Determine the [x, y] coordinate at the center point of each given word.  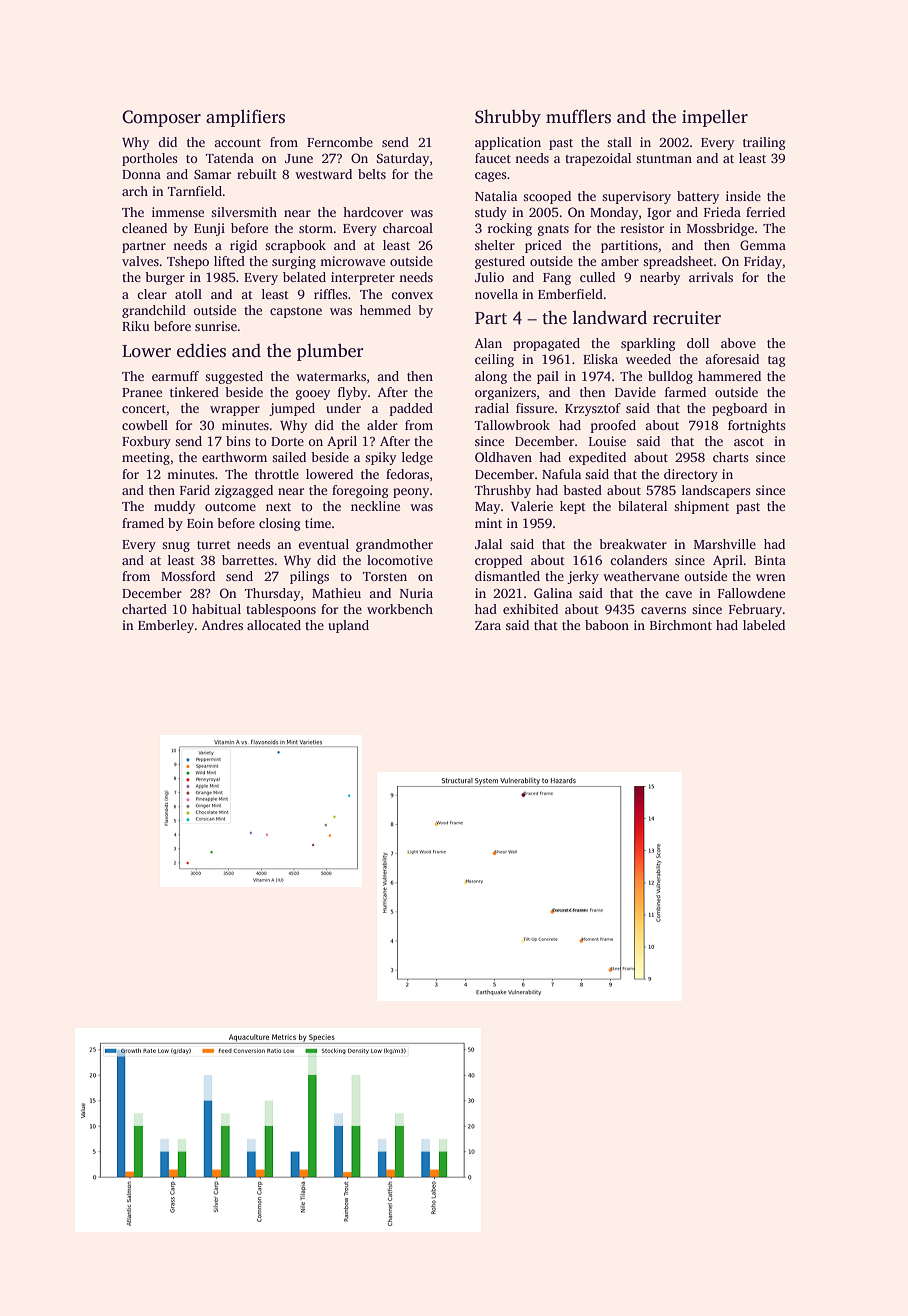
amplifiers [245, 118]
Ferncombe [340, 142]
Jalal [488, 544]
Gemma [763, 245]
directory [691, 475]
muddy [174, 507]
